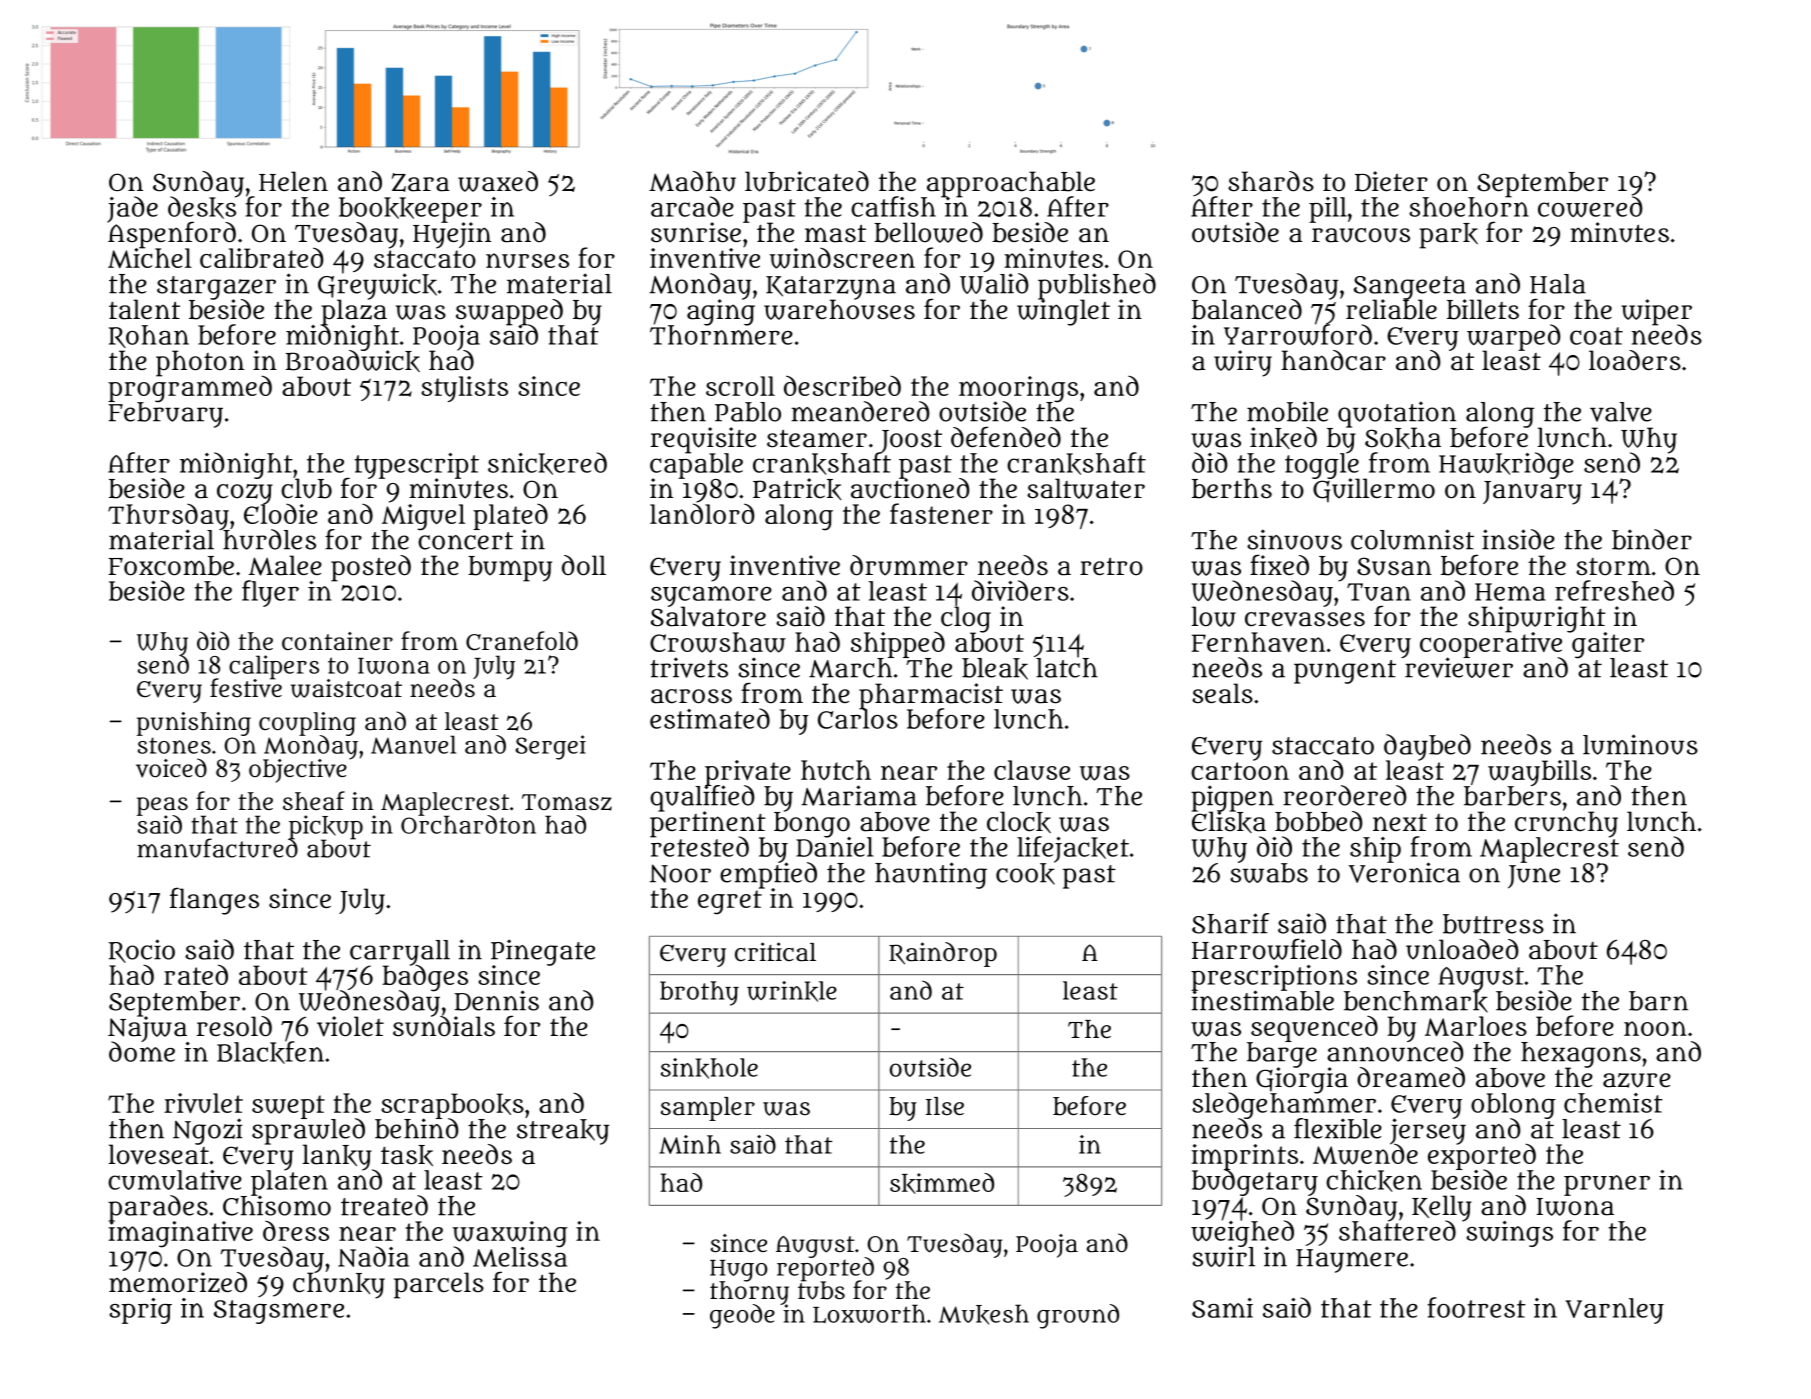  What do you see at coordinates (338, 1157) in the document?
I see `lanky` at bounding box center [338, 1157].
